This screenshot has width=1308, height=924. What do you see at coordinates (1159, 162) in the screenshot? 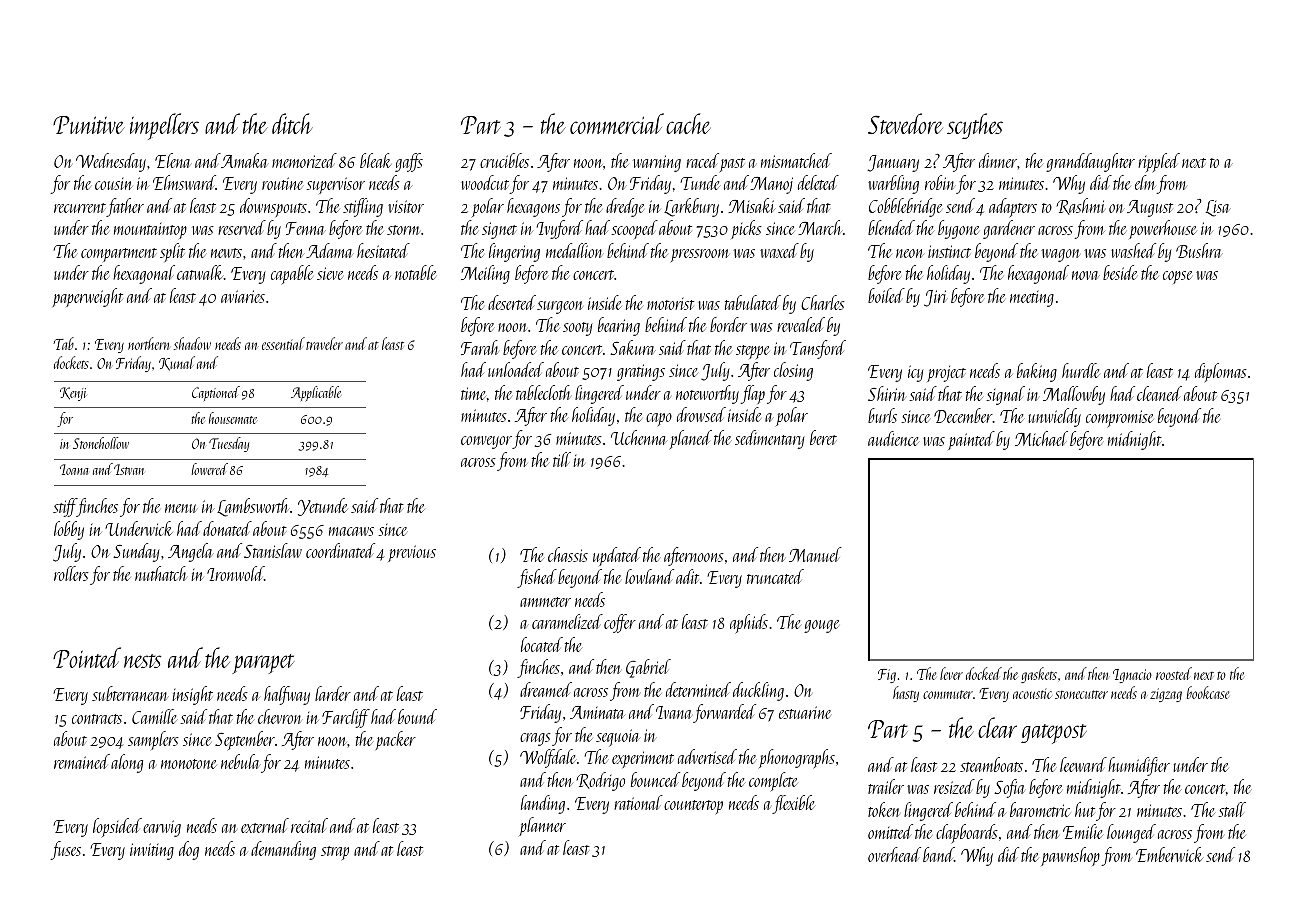
I see `rippled` at bounding box center [1159, 162].
